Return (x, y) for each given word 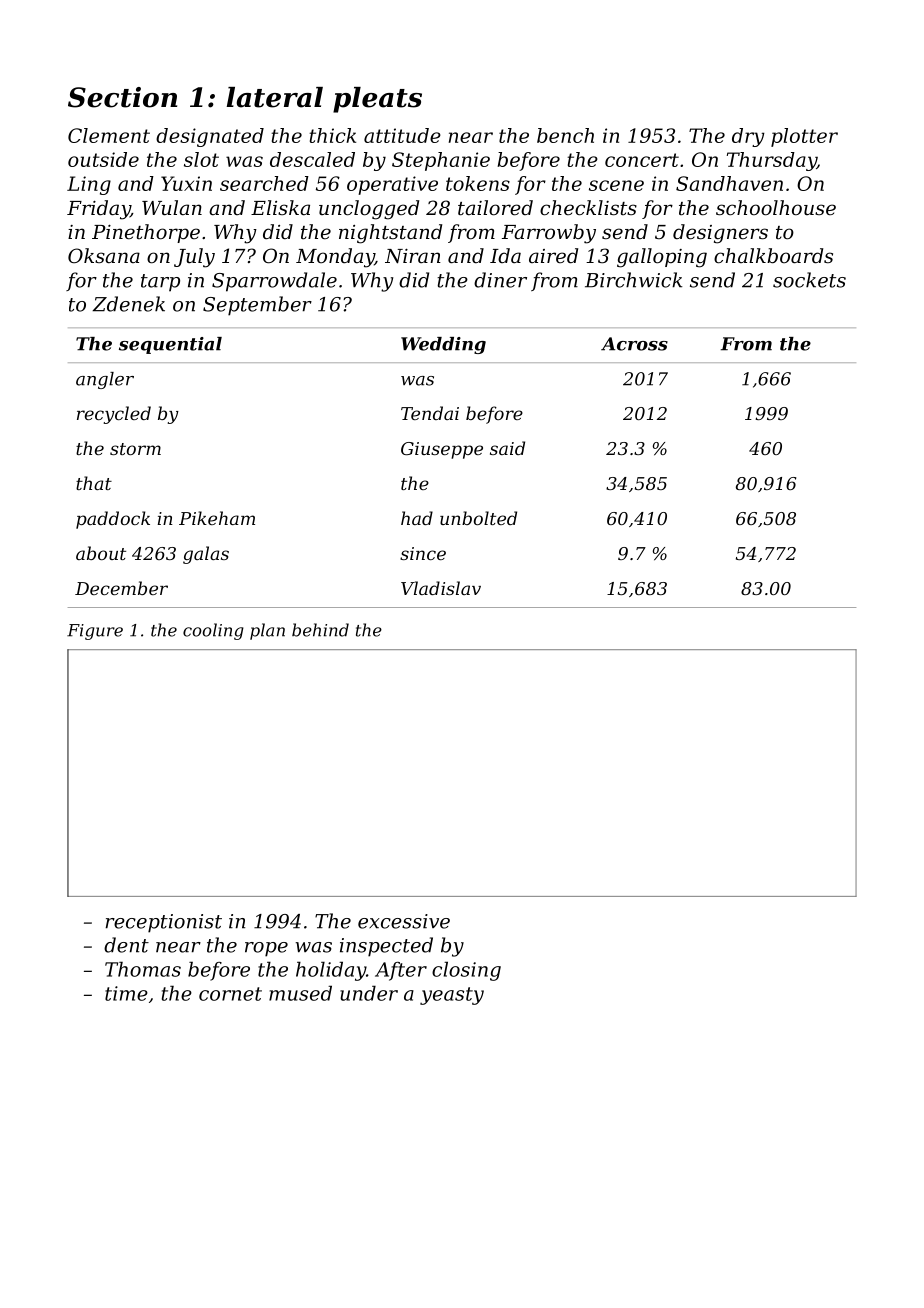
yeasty (452, 996)
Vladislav (441, 588)
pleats (377, 100)
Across (634, 344)
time (126, 993)
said (507, 448)
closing (466, 971)
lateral (275, 97)
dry (748, 137)
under (369, 993)
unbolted (478, 518)
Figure (95, 632)
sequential (170, 345)
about (101, 553)
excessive (404, 921)
